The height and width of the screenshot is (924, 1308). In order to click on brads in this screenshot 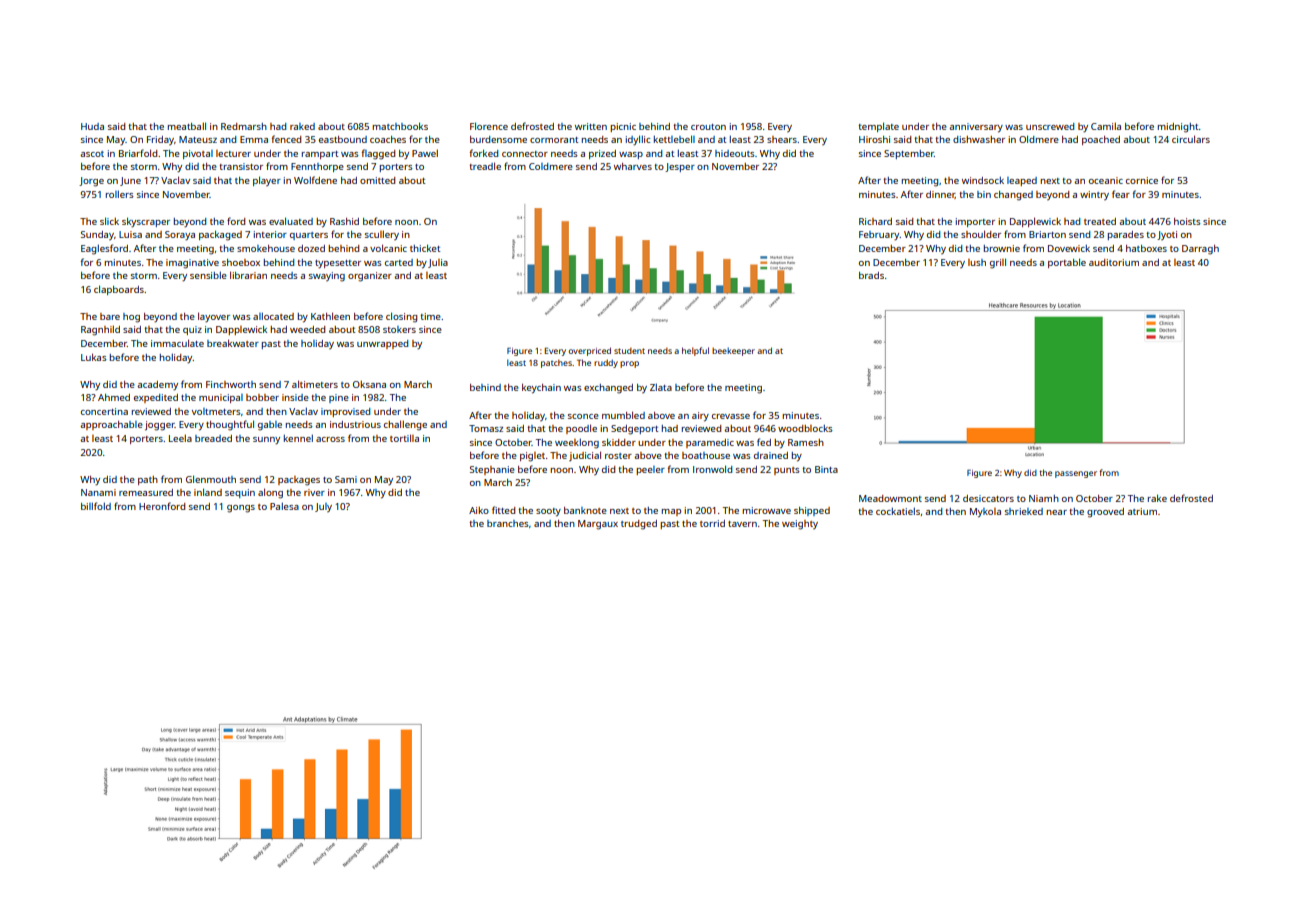, I will do `click(871, 275)`.
